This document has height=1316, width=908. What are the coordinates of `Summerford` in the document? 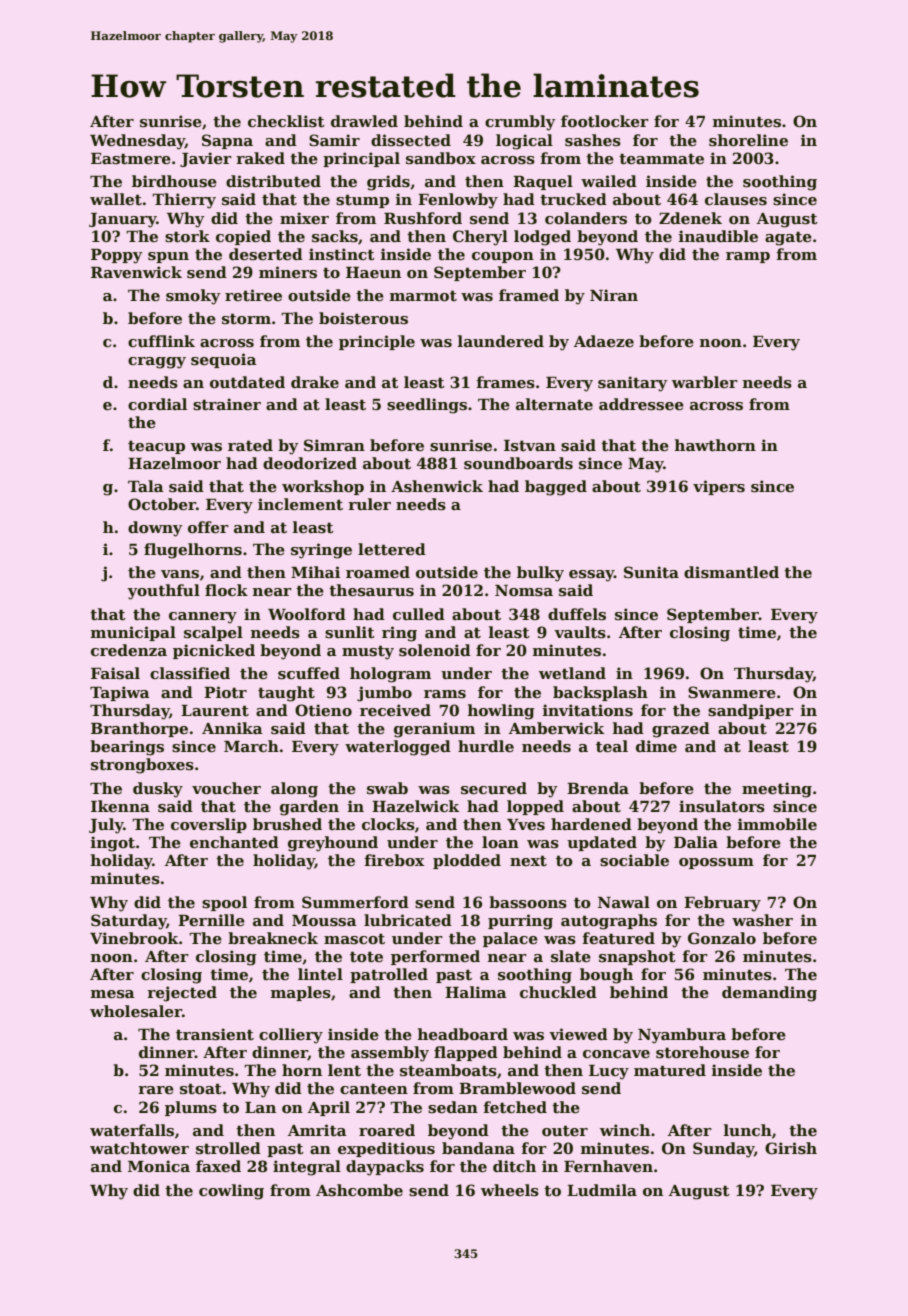 It's located at (355, 902).
